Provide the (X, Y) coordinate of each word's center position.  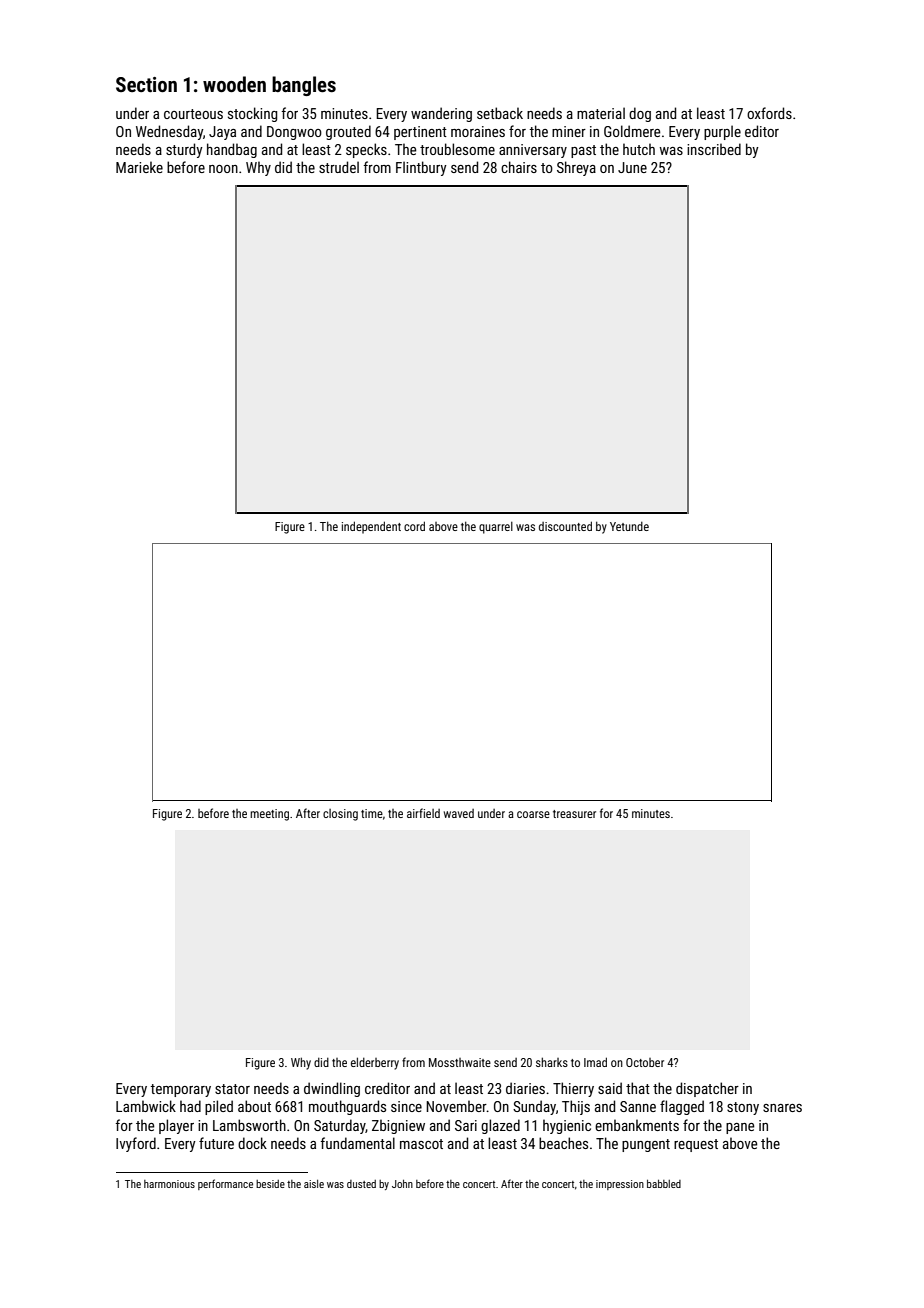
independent (371, 527)
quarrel (496, 527)
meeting (269, 815)
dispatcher (707, 1089)
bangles (304, 86)
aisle (314, 1184)
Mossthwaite (460, 1062)
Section (146, 84)
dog (640, 114)
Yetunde (629, 526)
